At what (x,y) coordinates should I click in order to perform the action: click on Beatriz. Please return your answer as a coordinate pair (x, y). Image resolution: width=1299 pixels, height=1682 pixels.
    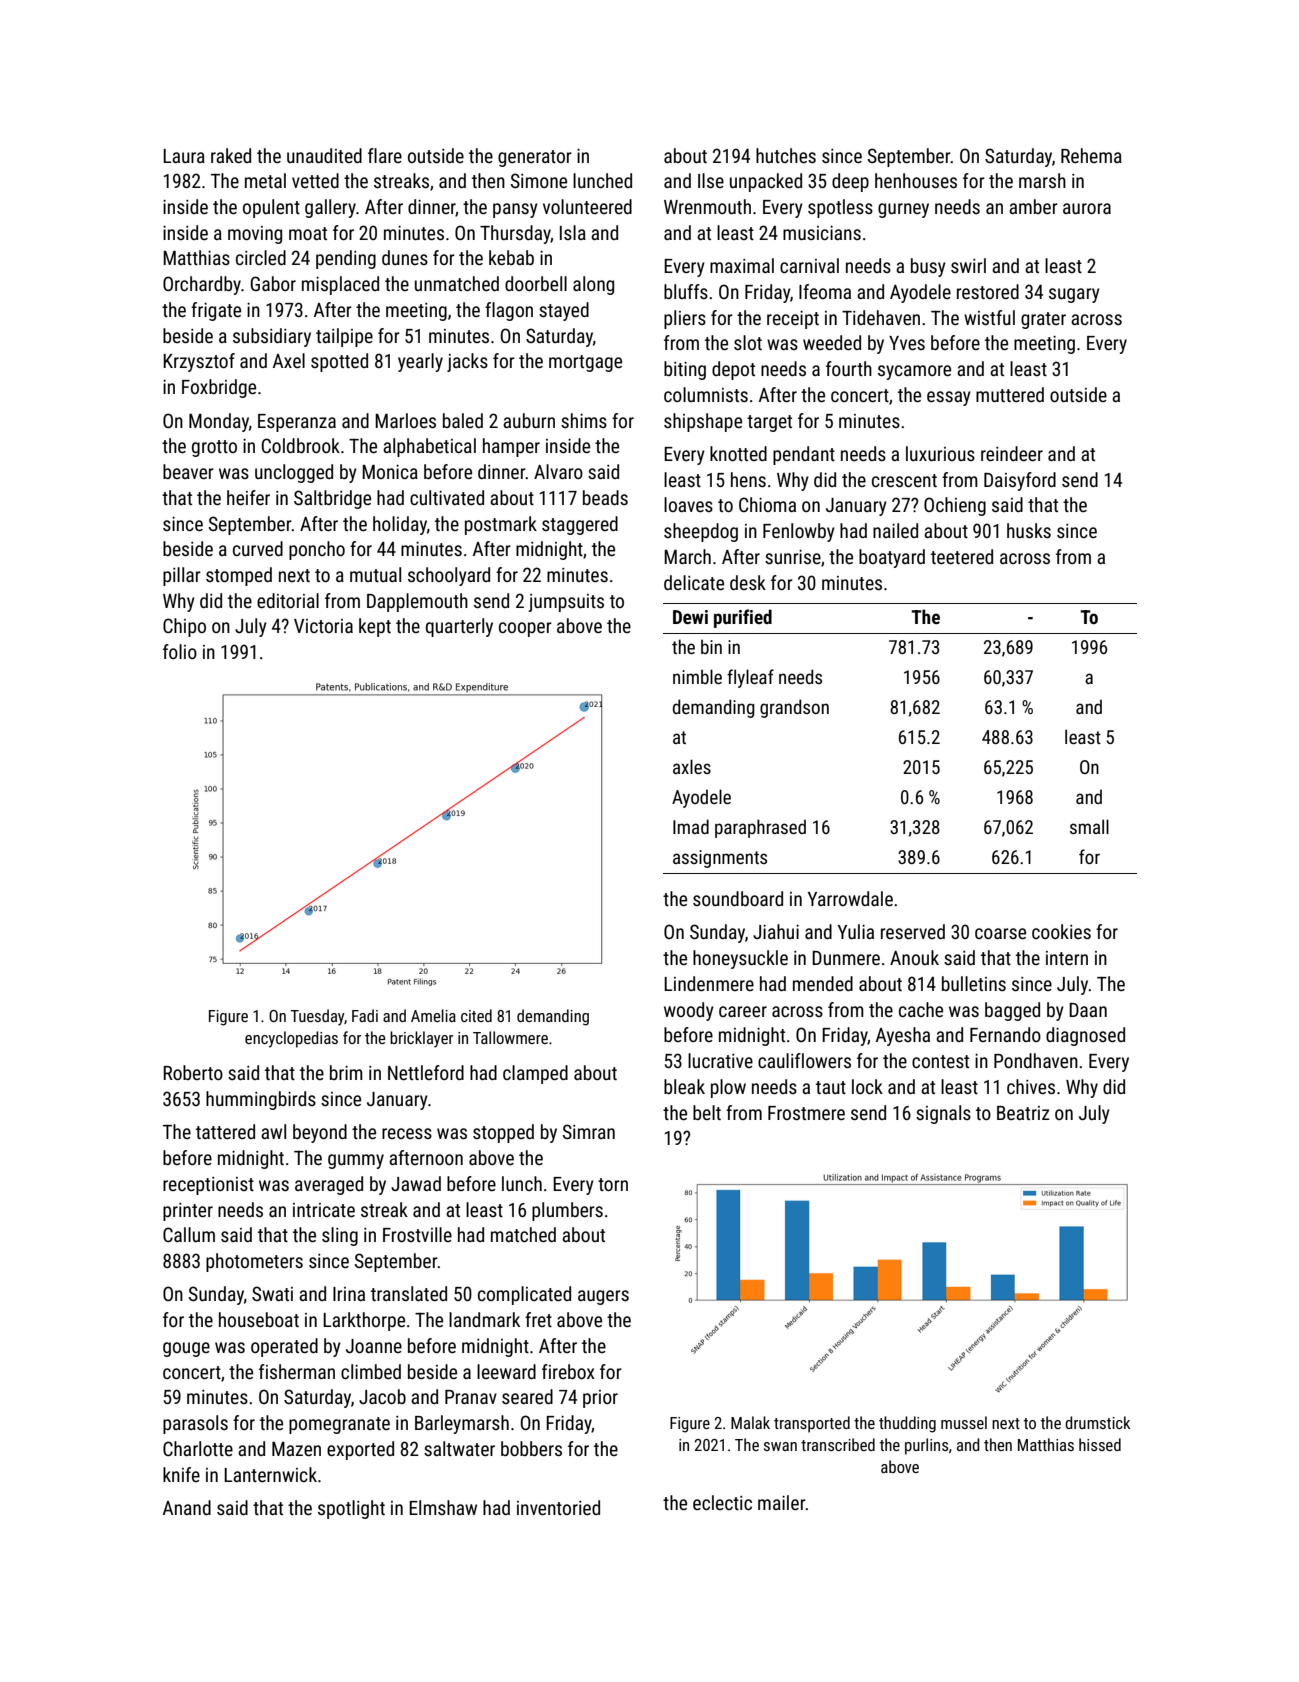
    Looking at the image, I should click on (1023, 1113).
